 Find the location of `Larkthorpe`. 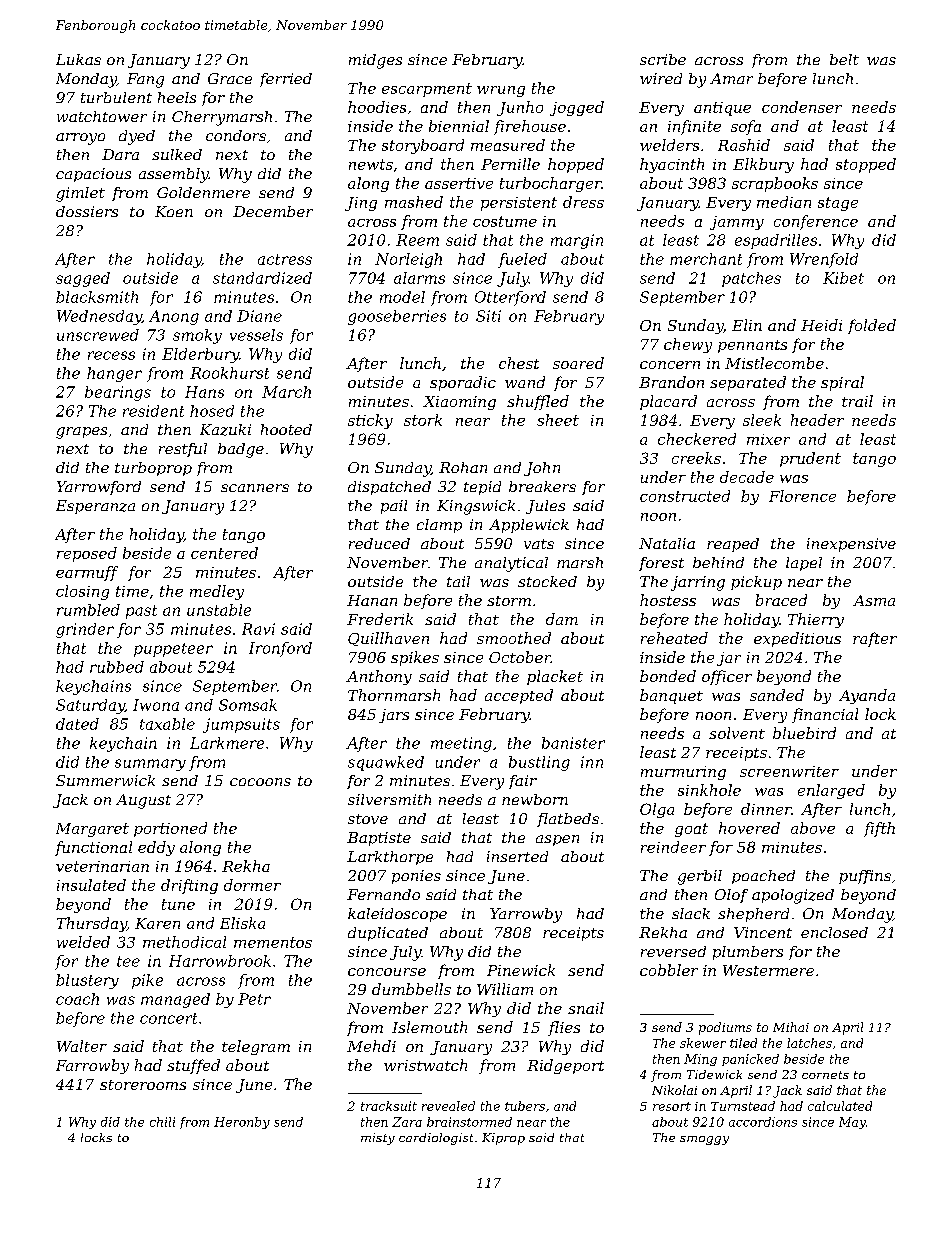

Larkthorpe is located at coordinates (390, 858).
